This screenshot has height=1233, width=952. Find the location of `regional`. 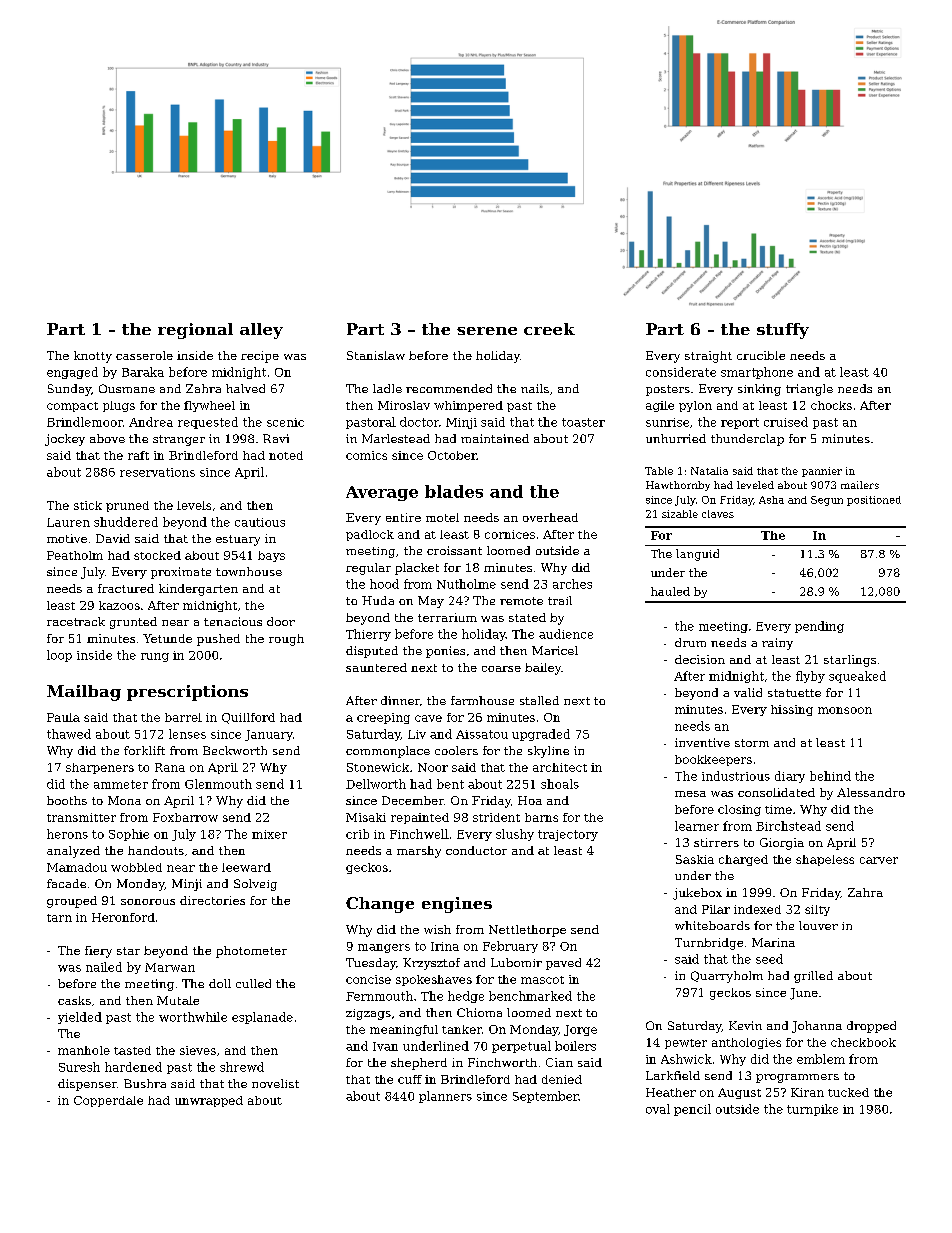

regional is located at coordinates (195, 331).
